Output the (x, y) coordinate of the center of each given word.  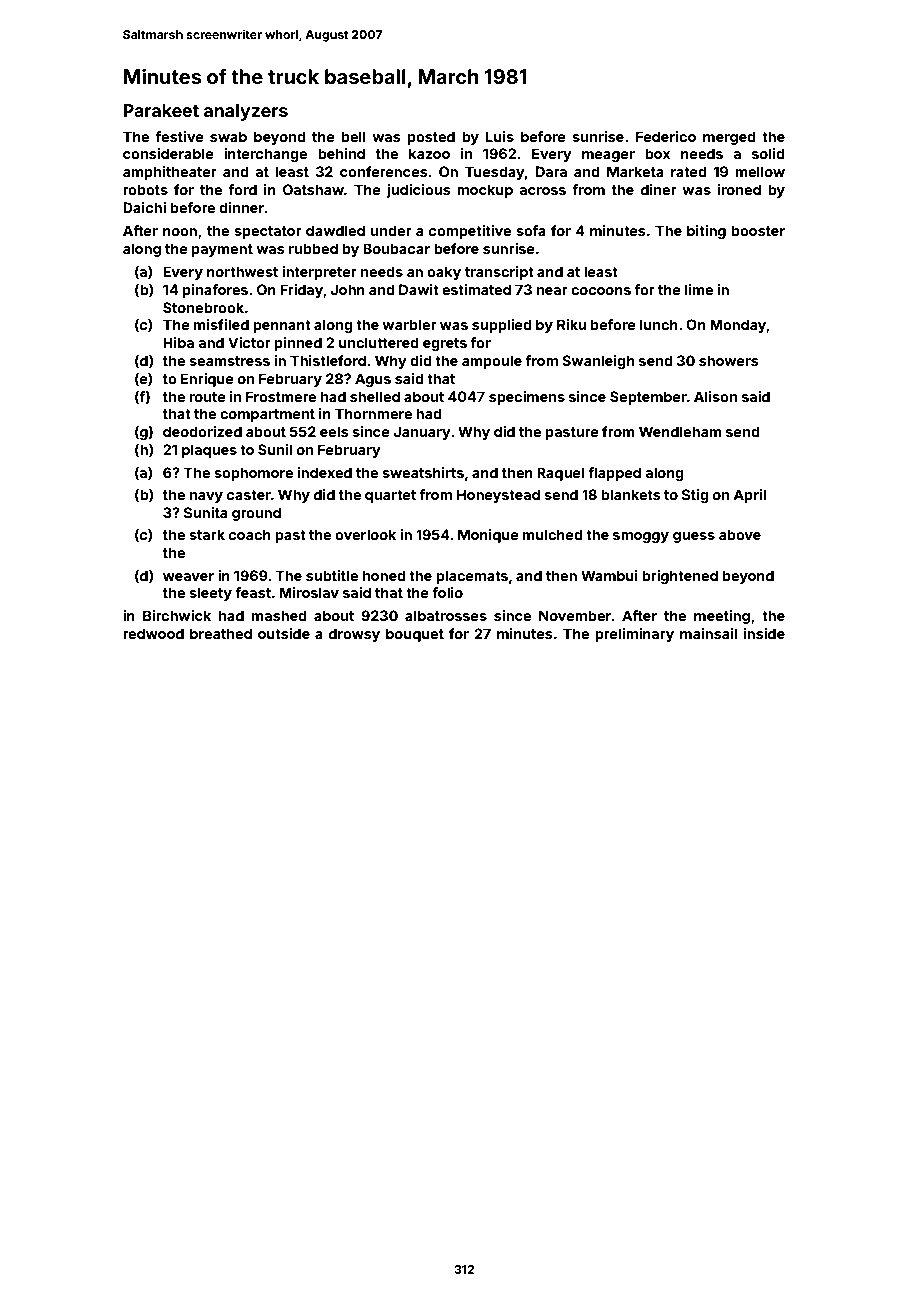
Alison (715, 396)
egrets (445, 344)
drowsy (354, 635)
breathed (221, 633)
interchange (265, 155)
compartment (267, 415)
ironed (739, 189)
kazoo (429, 153)
